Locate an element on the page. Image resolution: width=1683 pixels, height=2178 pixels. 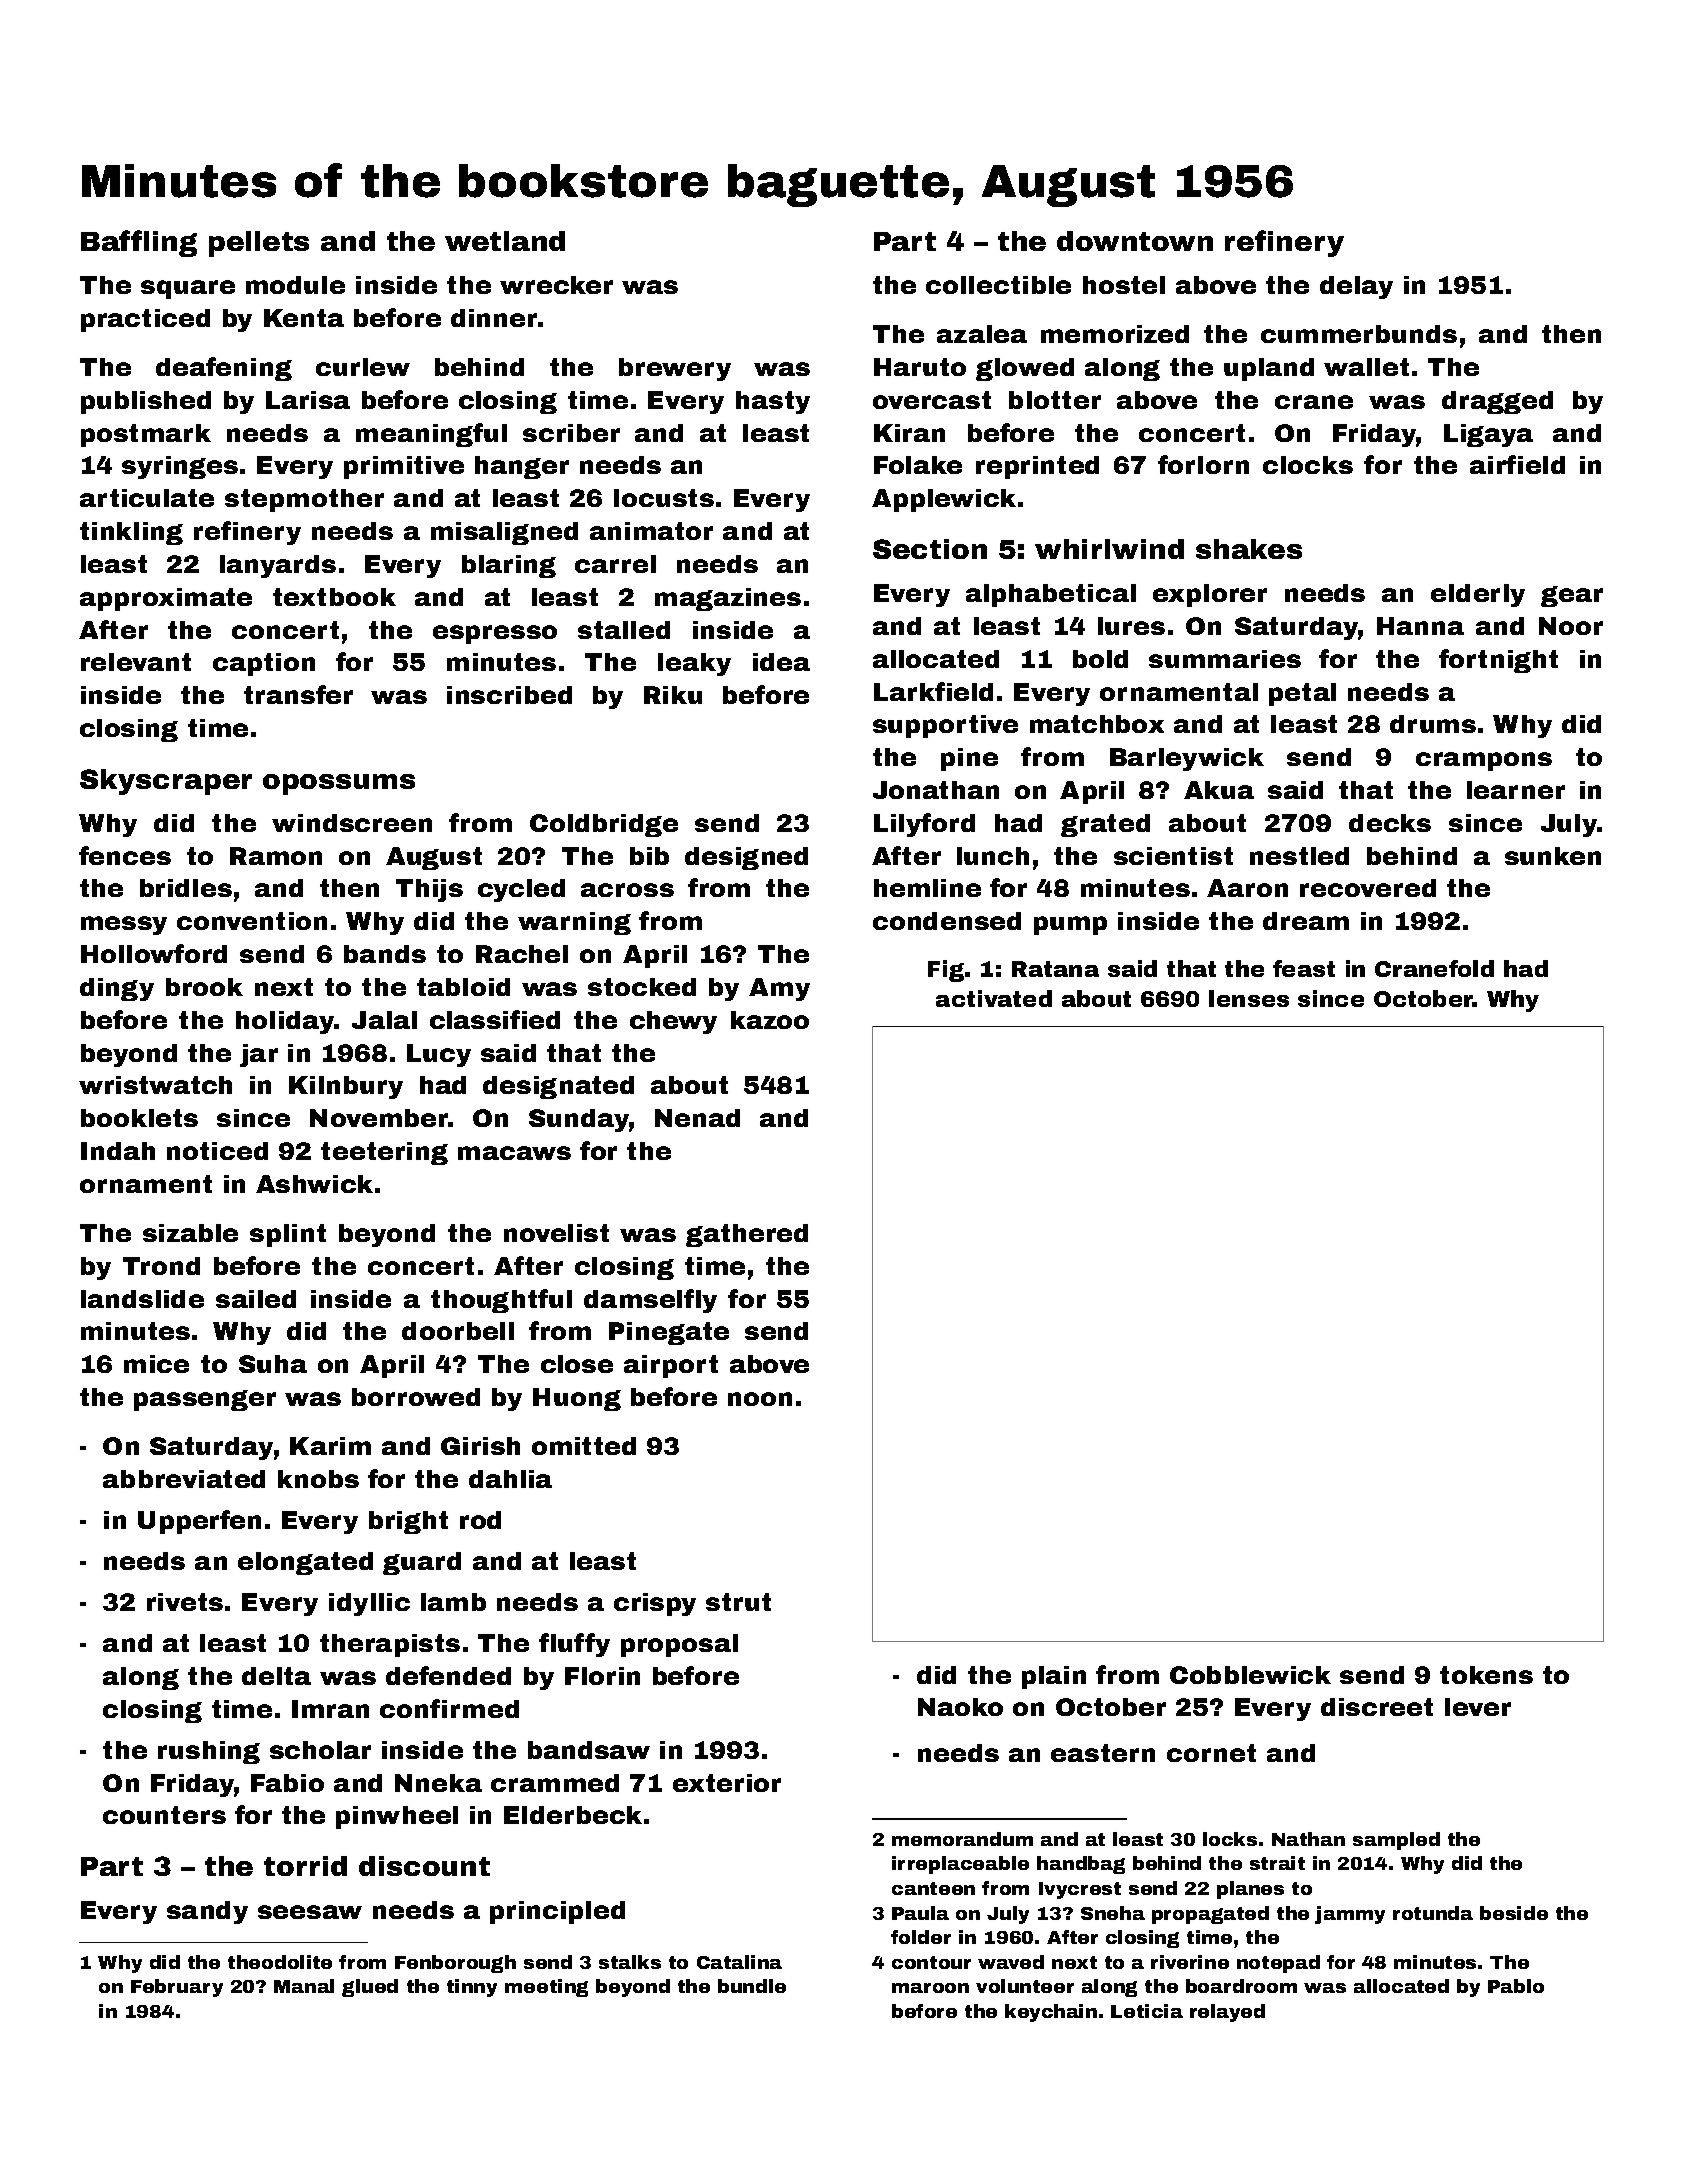
downtown is located at coordinates (1135, 241).
